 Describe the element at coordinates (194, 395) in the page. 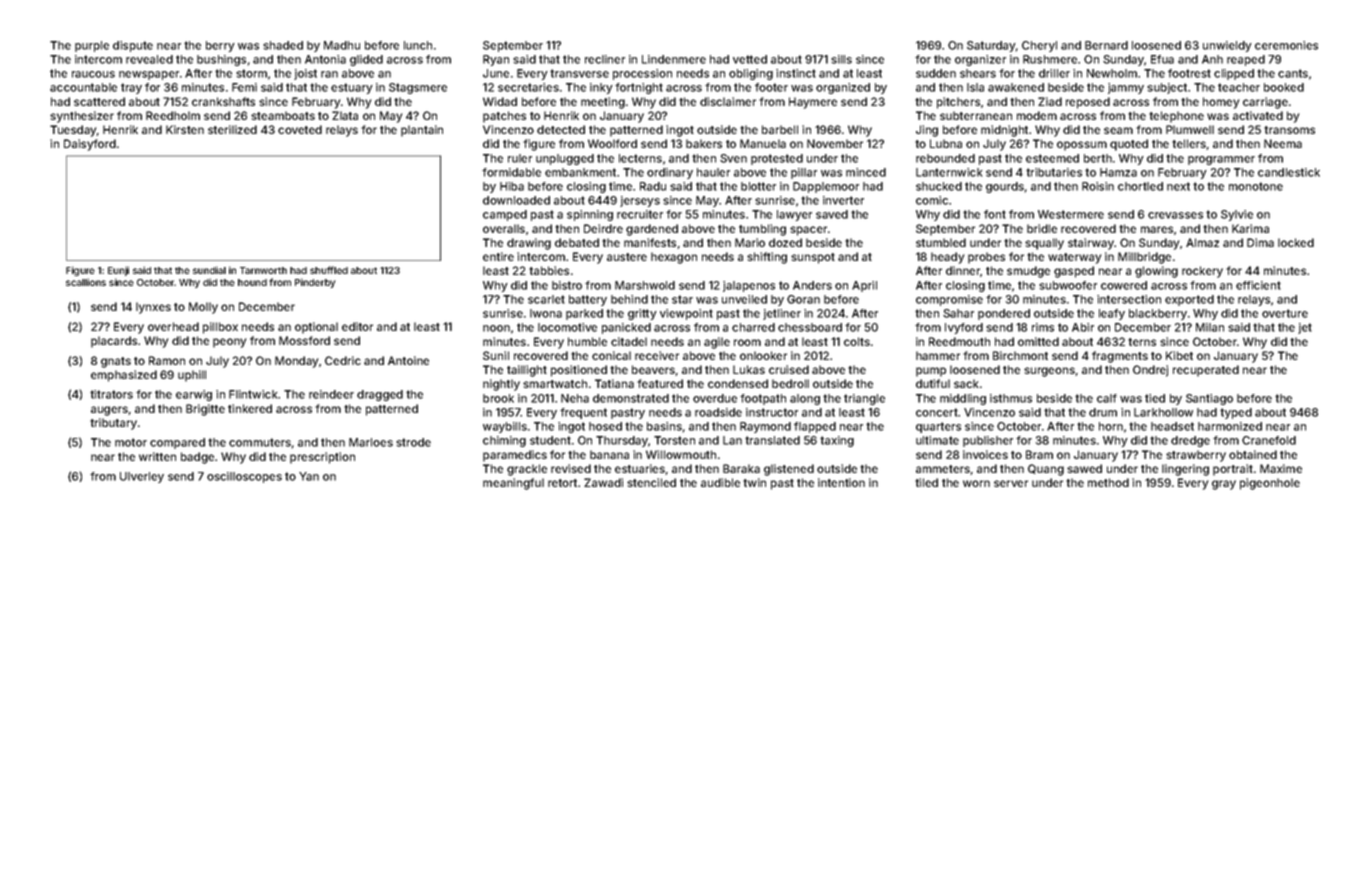

I see `earwig` at that location.
